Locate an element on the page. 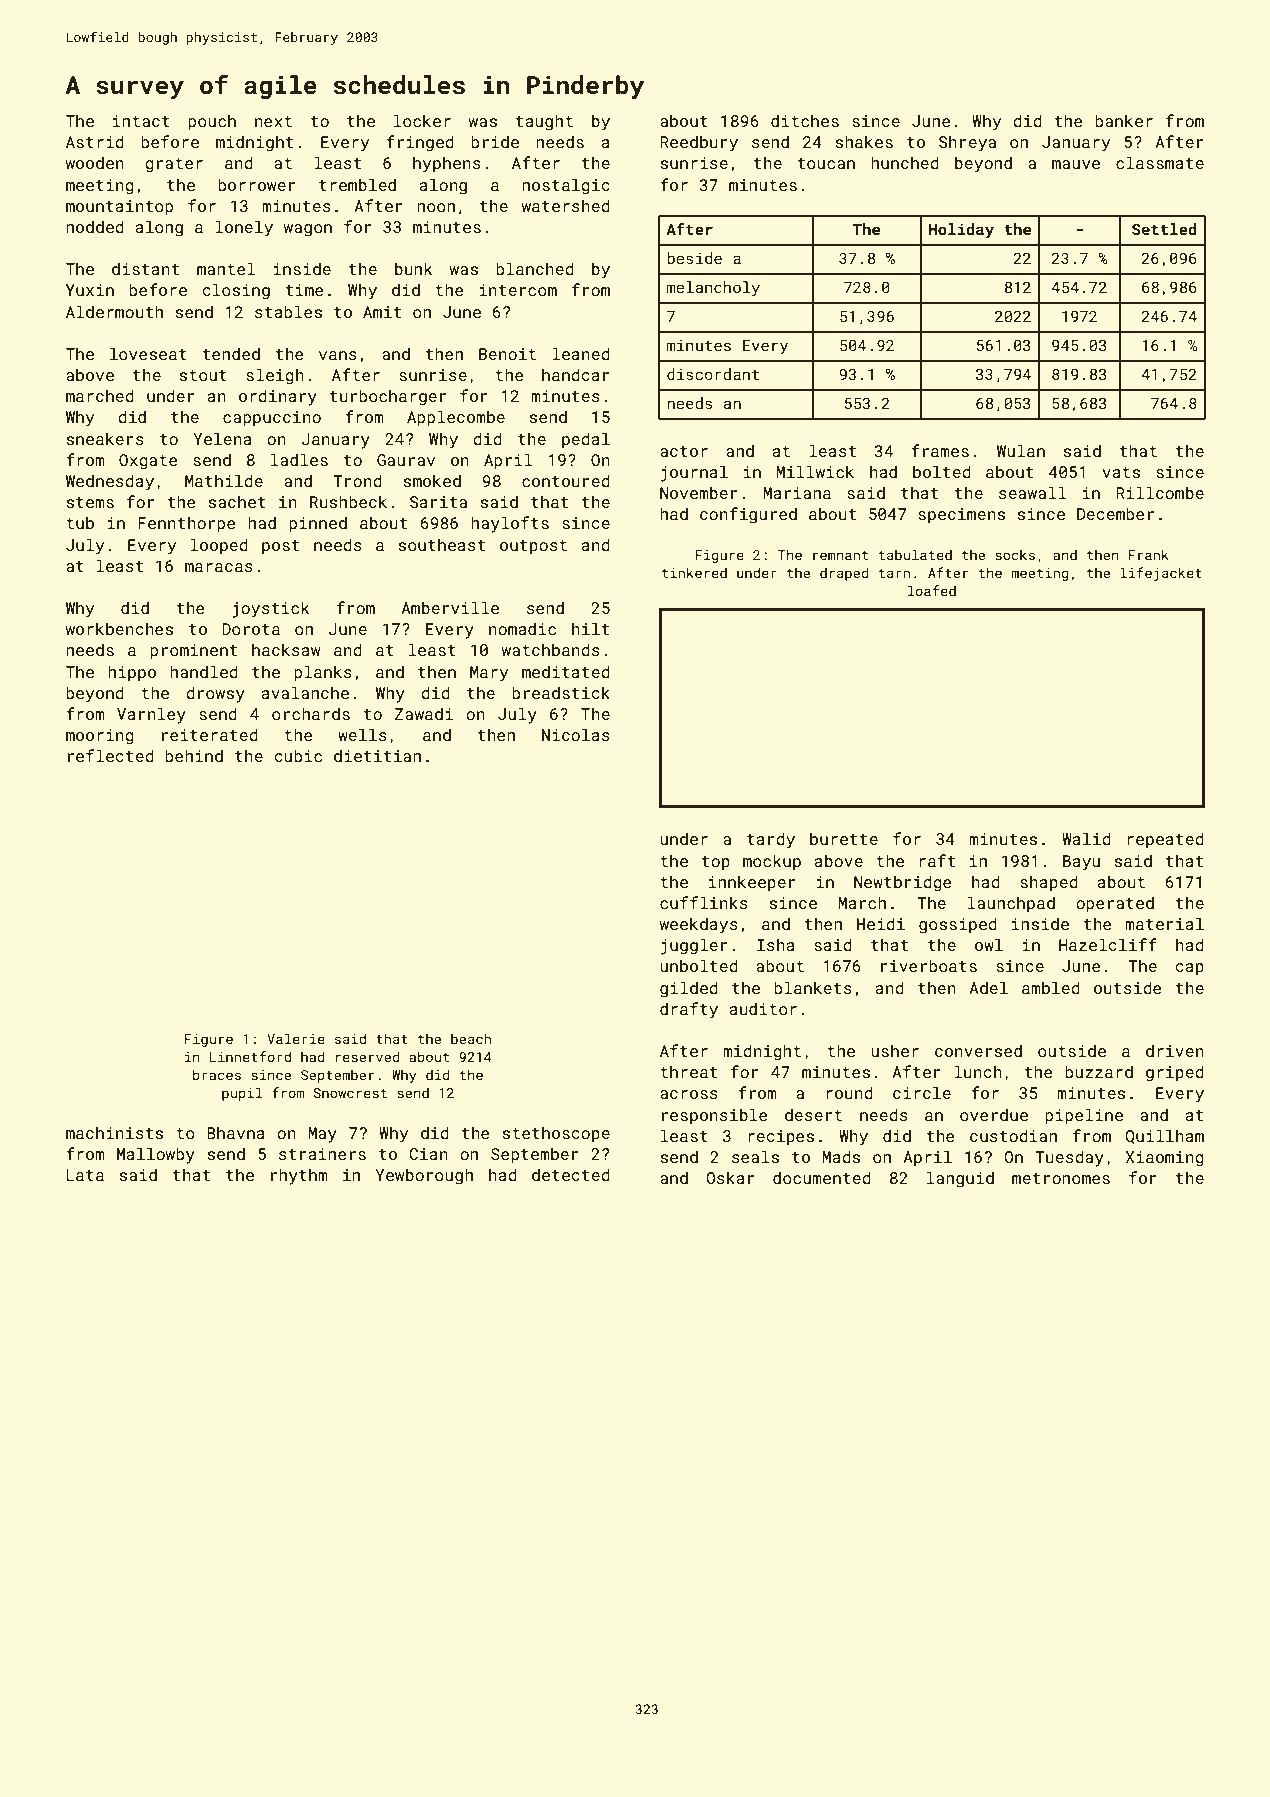  detected is located at coordinates (571, 1174).
